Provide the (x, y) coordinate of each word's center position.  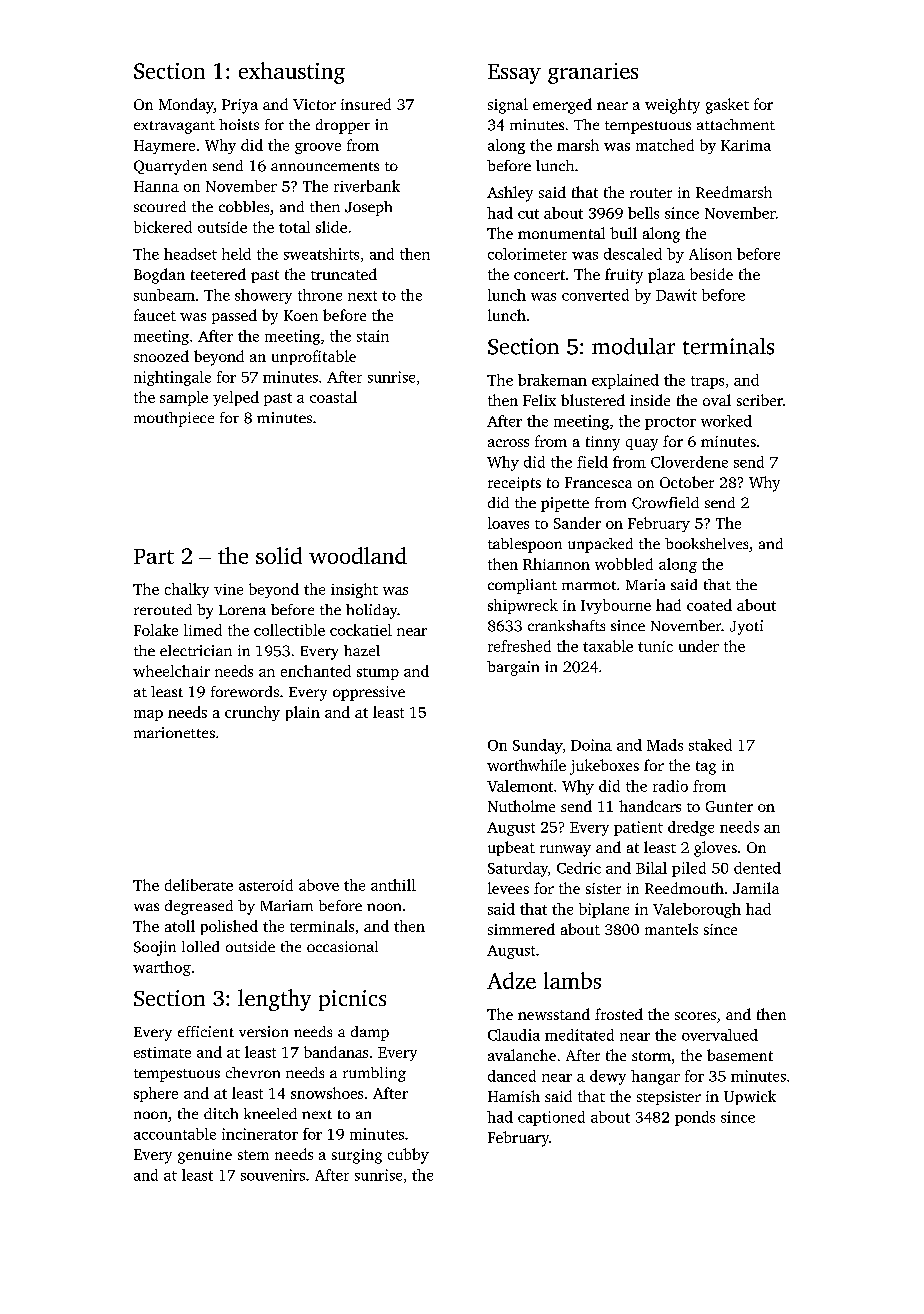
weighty (672, 106)
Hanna (156, 186)
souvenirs (273, 1175)
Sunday (537, 746)
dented (757, 868)
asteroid (266, 885)
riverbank (367, 186)
